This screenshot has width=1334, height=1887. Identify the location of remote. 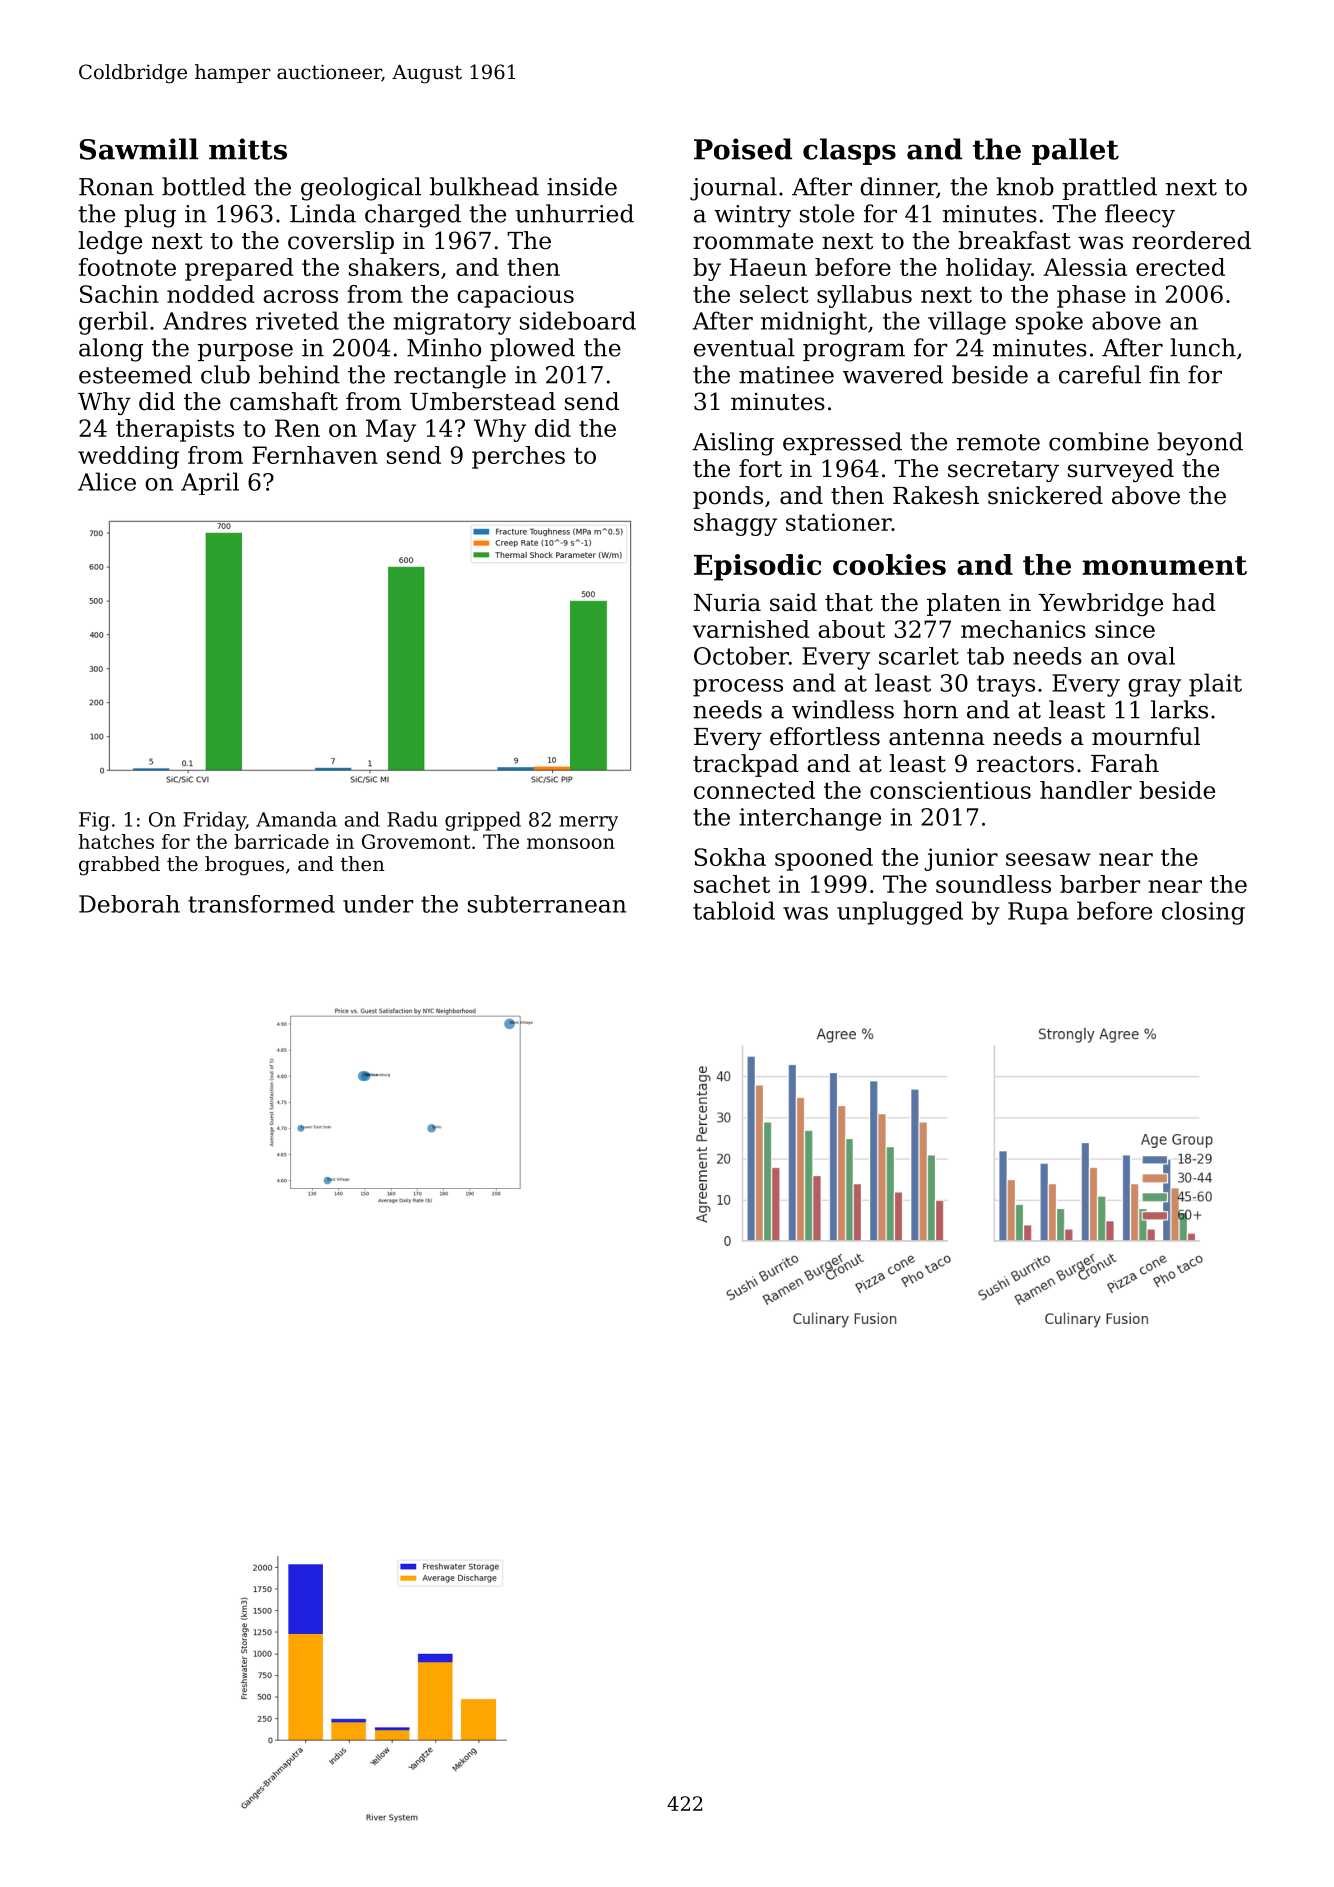
(998, 442).
